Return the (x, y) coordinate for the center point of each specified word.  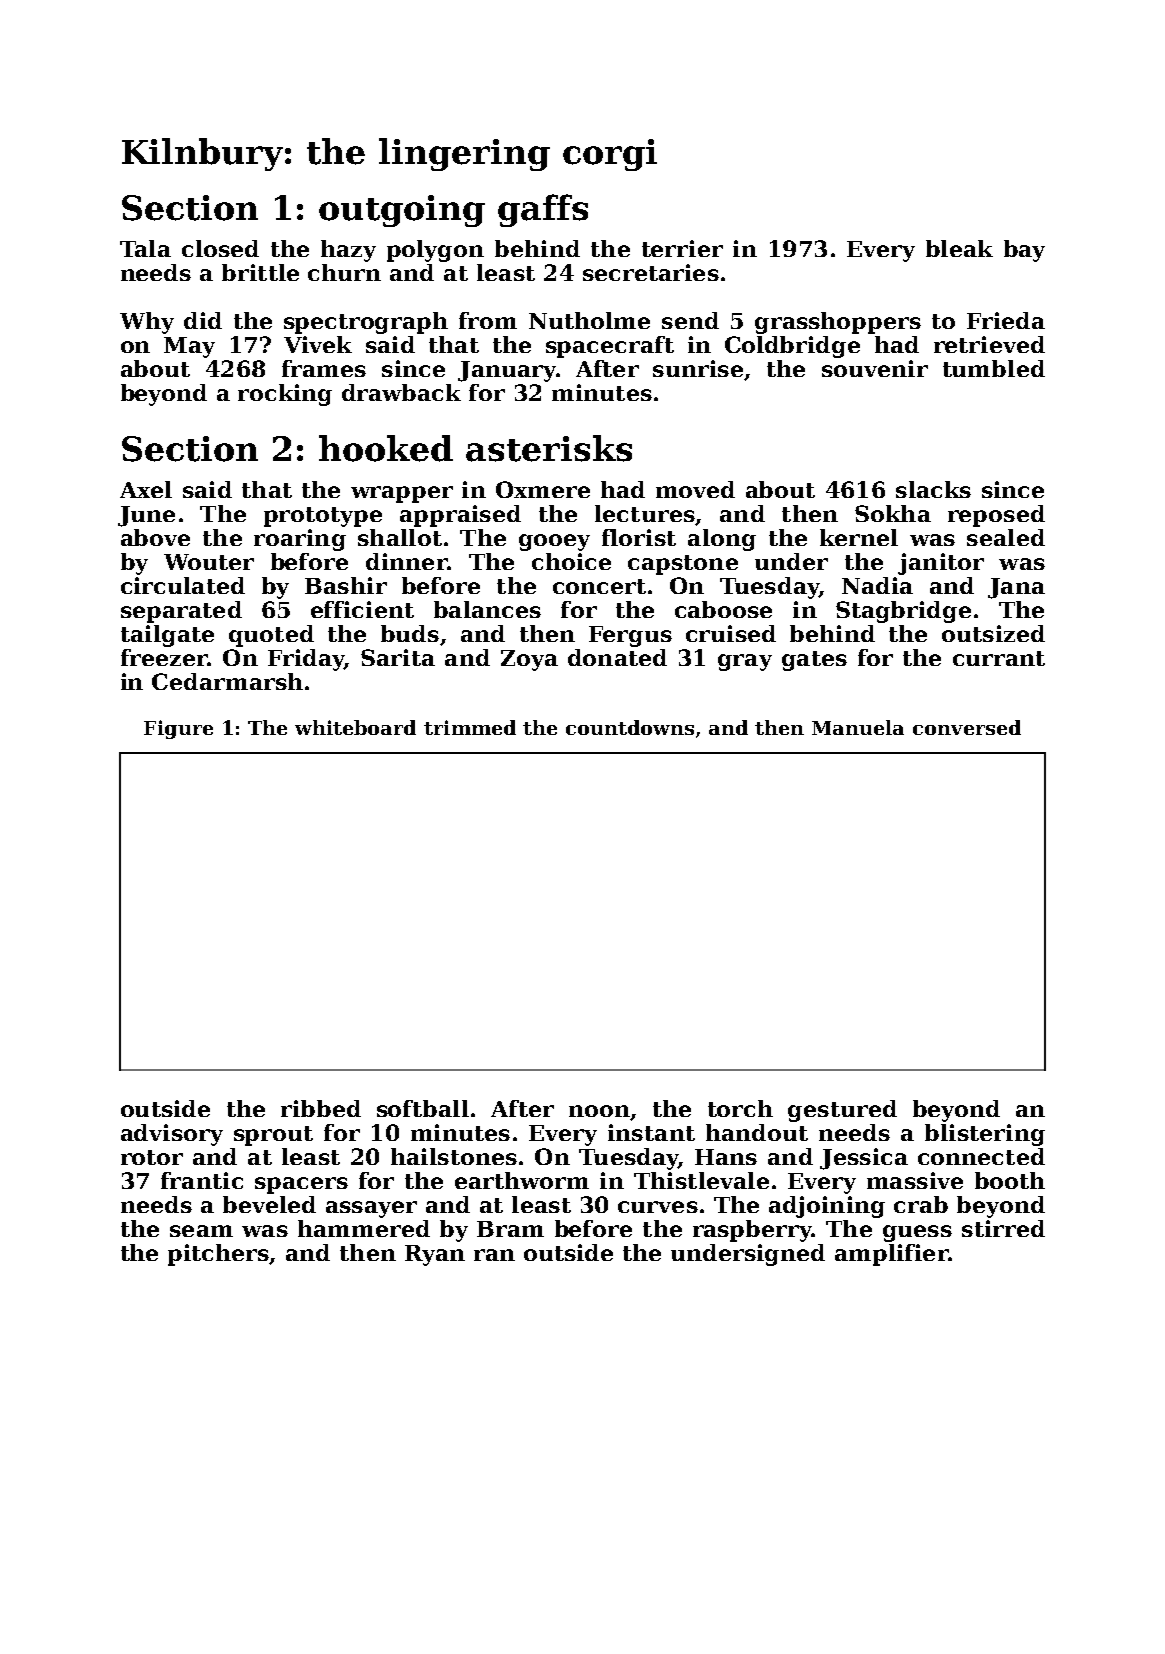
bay (1024, 251)
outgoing (402, 211)
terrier (682, 248)
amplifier (891, 1255)
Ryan (435, 1255)
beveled (269, 1204)
